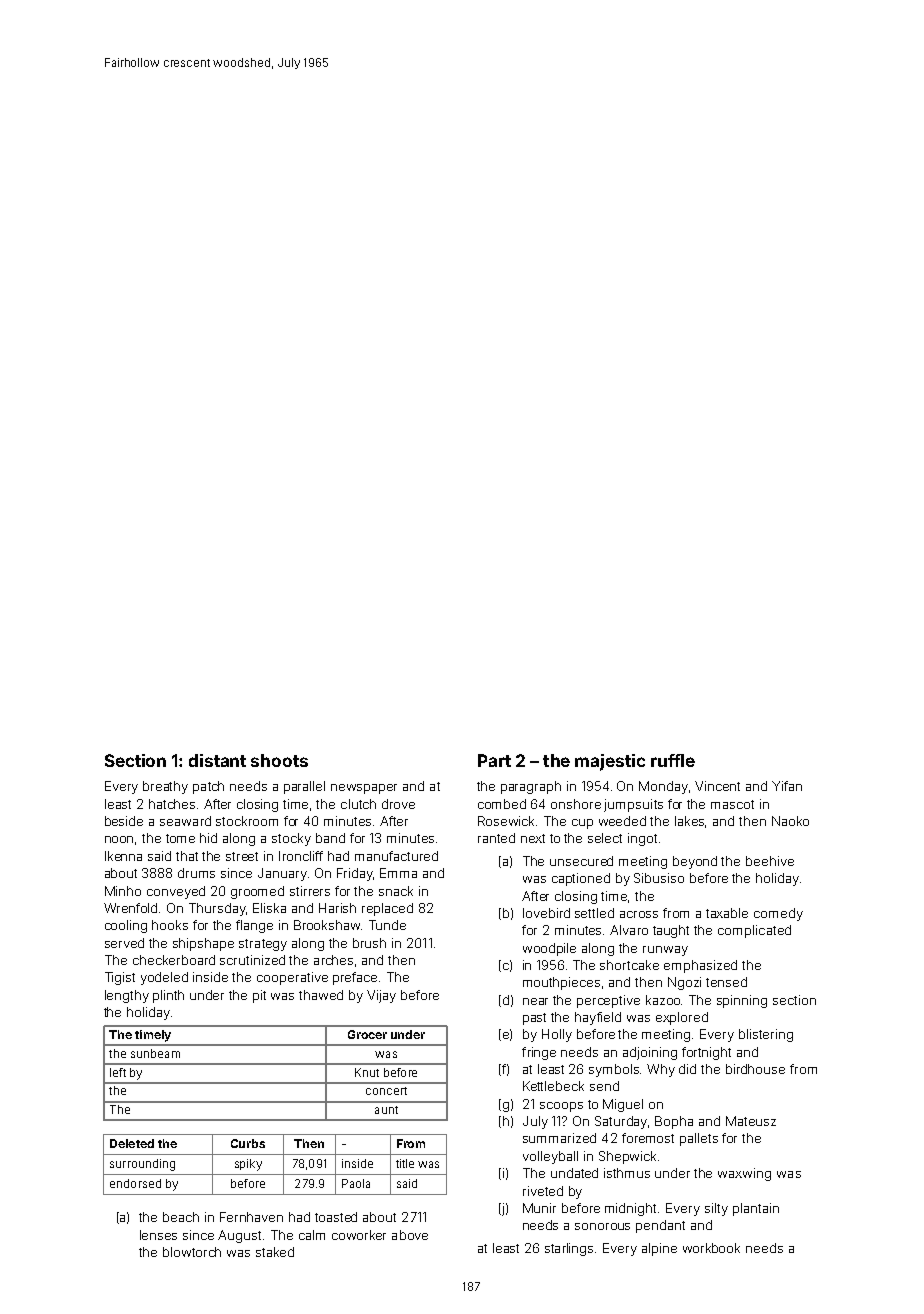 The height and width of the image is (1314, 924). What do you see at coordinates (539, 1053) in the image?
I see `fringe` at bounding box center [539, 1053].
